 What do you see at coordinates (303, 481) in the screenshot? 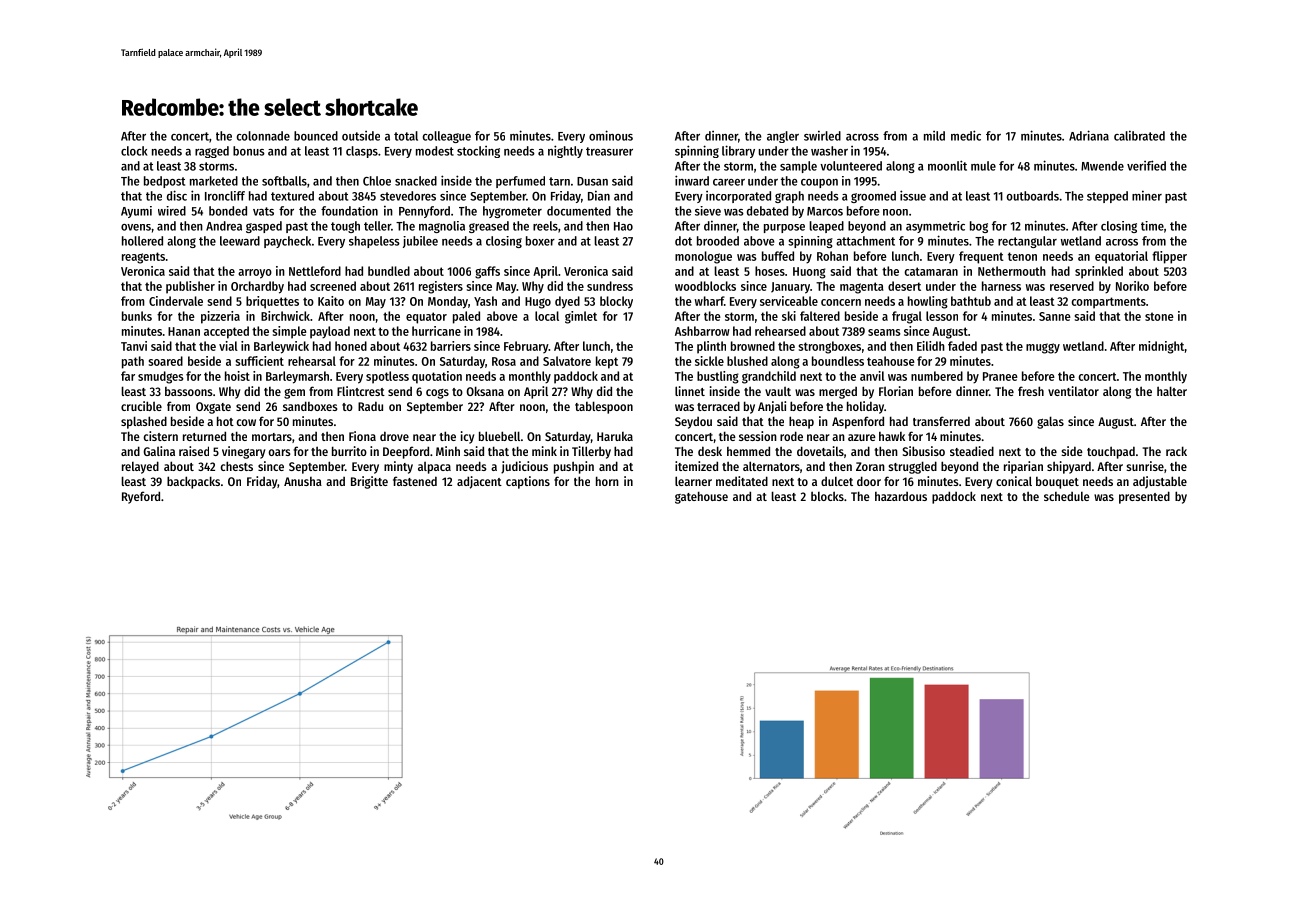
I see `Anusha` at bounding box center [303, 481].
